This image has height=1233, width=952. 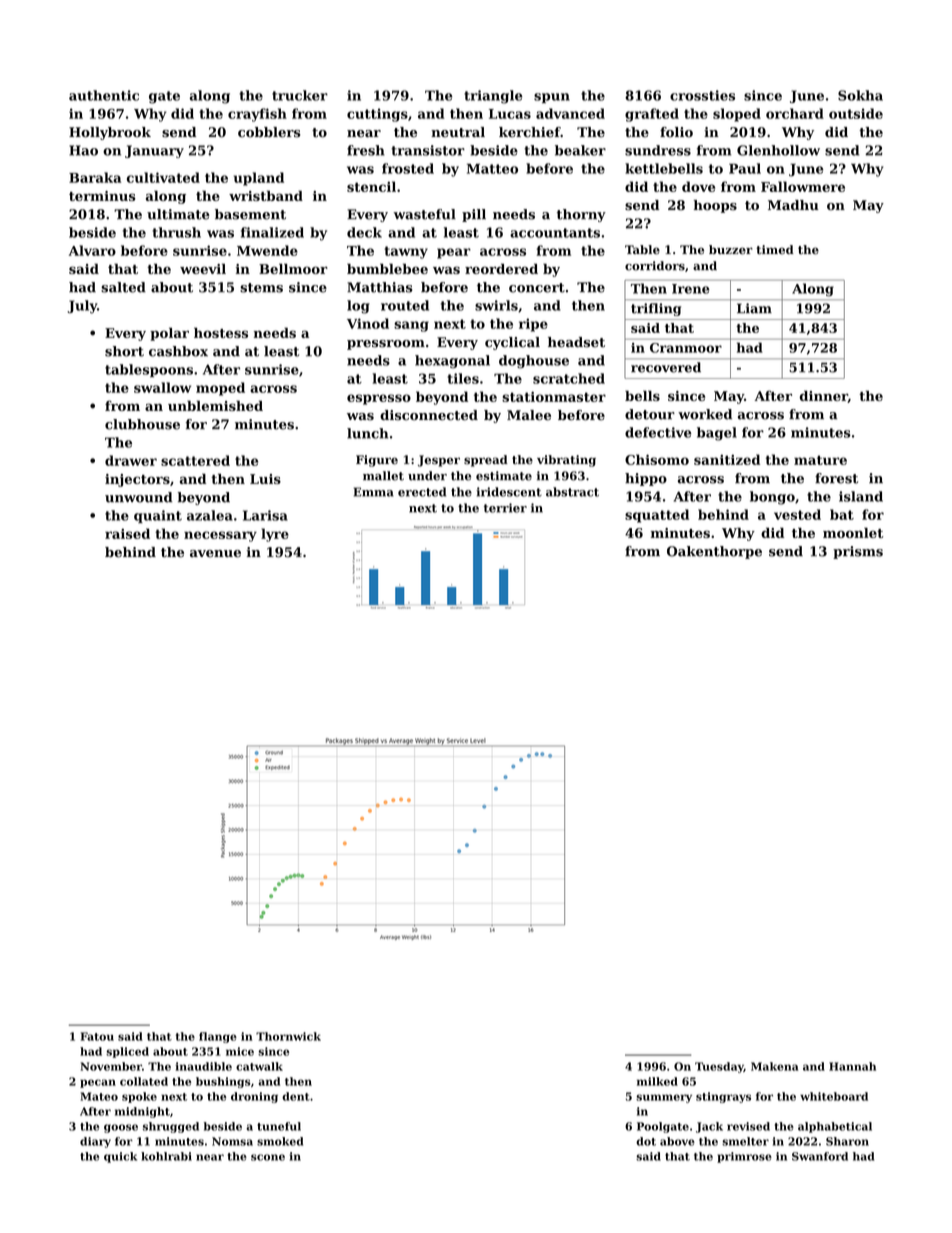 I want to click on Thornwick, so click(x=288, y=1036).
